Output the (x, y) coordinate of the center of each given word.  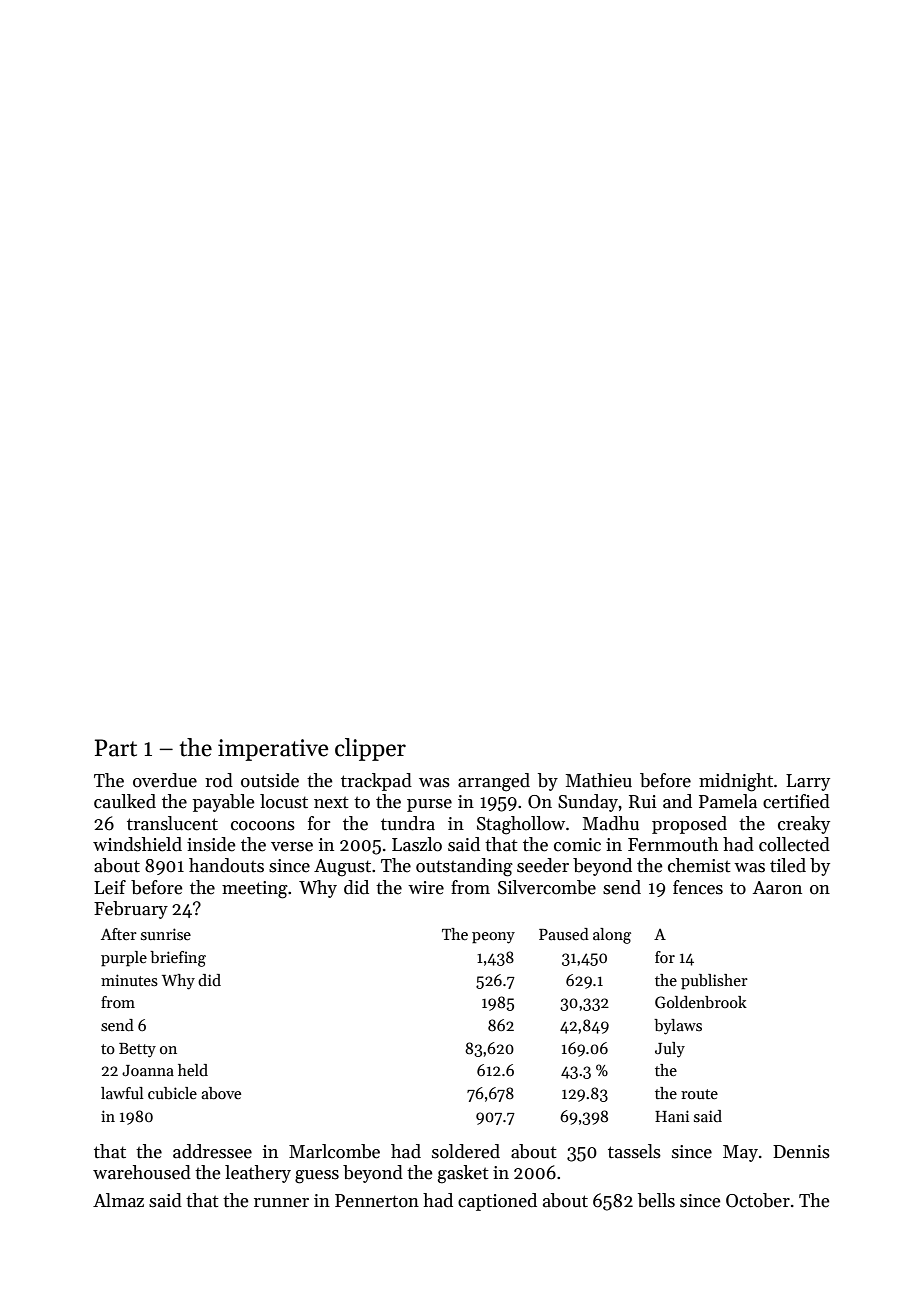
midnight (736, 782)
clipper (370, 749)
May (740, 1153)
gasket (463, 1174)
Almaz (118, 1200)
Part (116, 748)
